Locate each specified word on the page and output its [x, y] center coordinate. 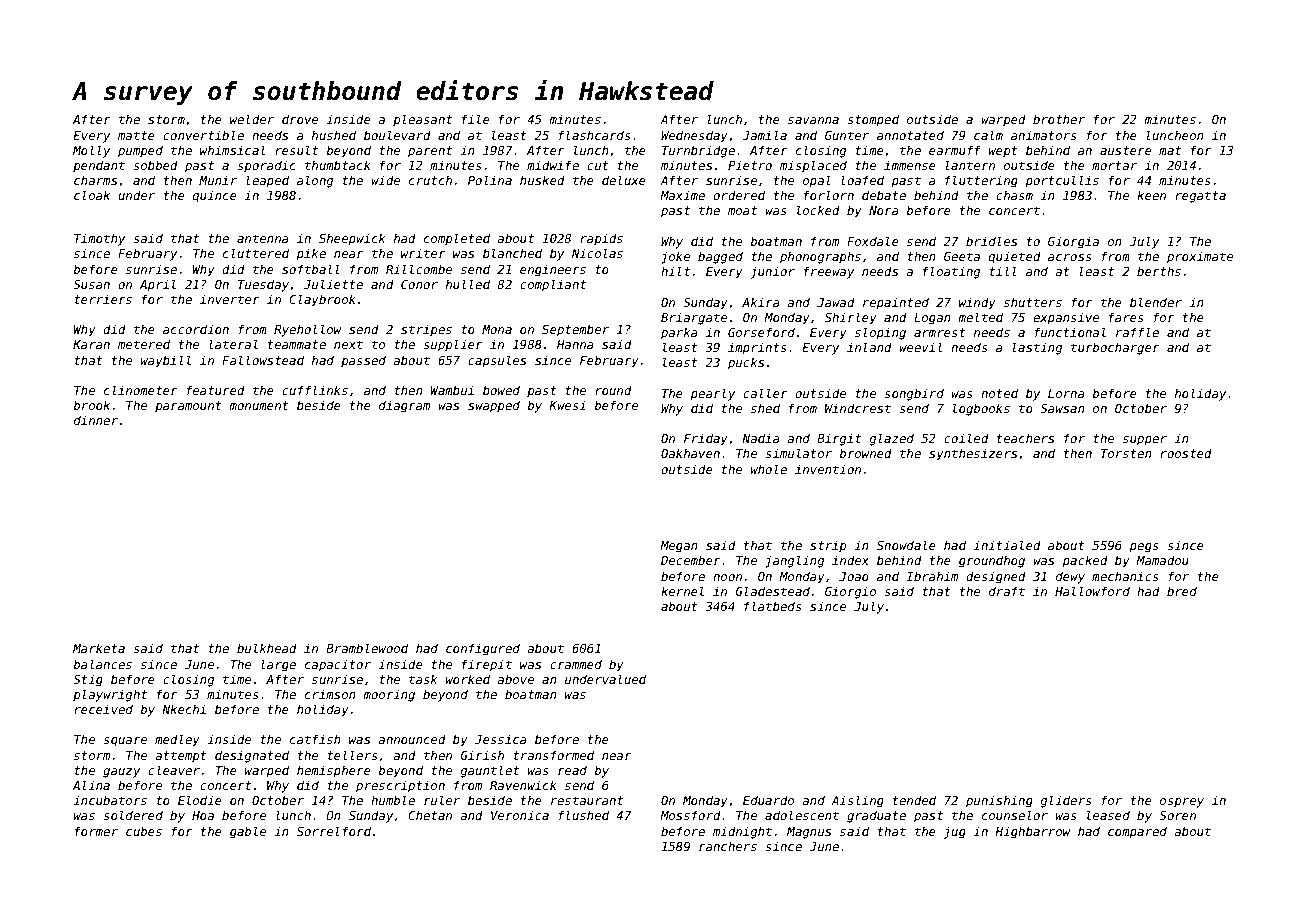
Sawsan [1062, 408]
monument [259, 405]
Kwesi [567, 405]
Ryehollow [308, 330]
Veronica [520, 815]
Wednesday [694, 136]
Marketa [99, 648]
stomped [873, 120]
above [515, 679]
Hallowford [1092, 591]
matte [136, 135]
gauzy [121, 773]
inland [869, 347]
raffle [1137, 332]
